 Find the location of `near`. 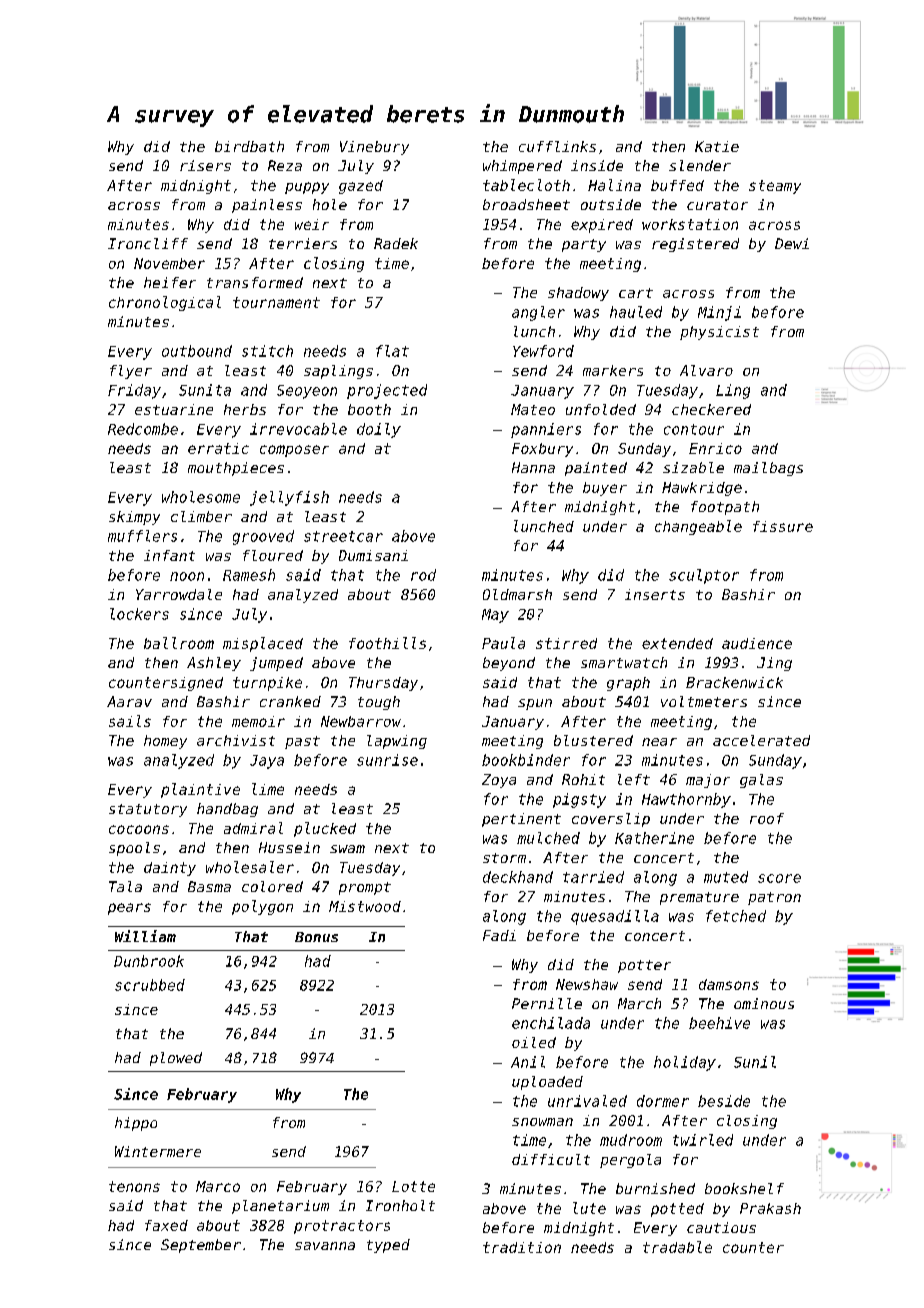

near is located at coordinates (659, 742).
